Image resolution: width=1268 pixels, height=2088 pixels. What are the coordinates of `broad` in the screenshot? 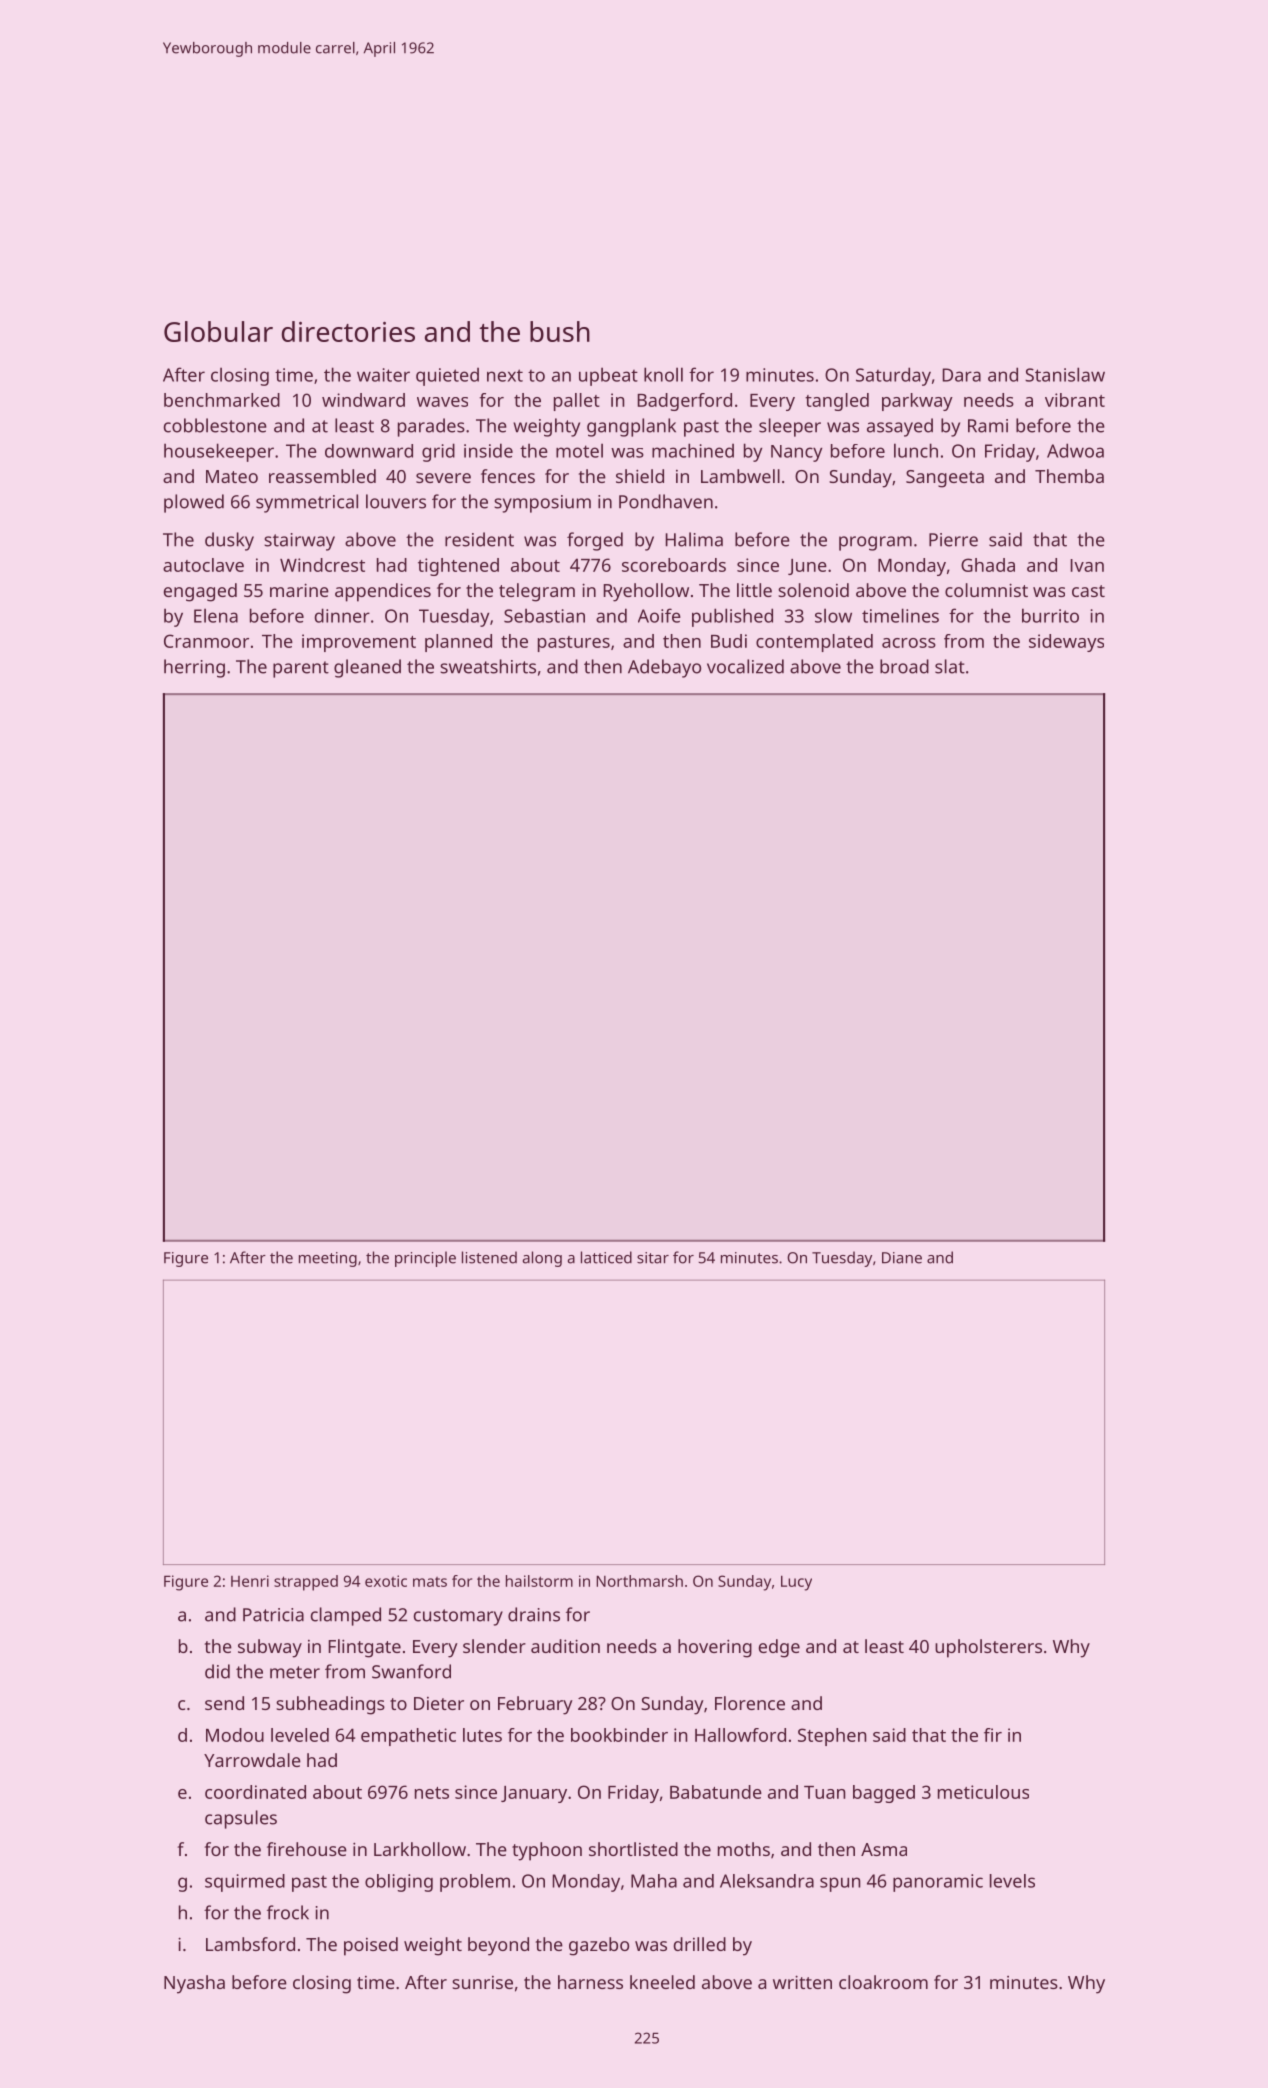 It's located at (904, 666).
